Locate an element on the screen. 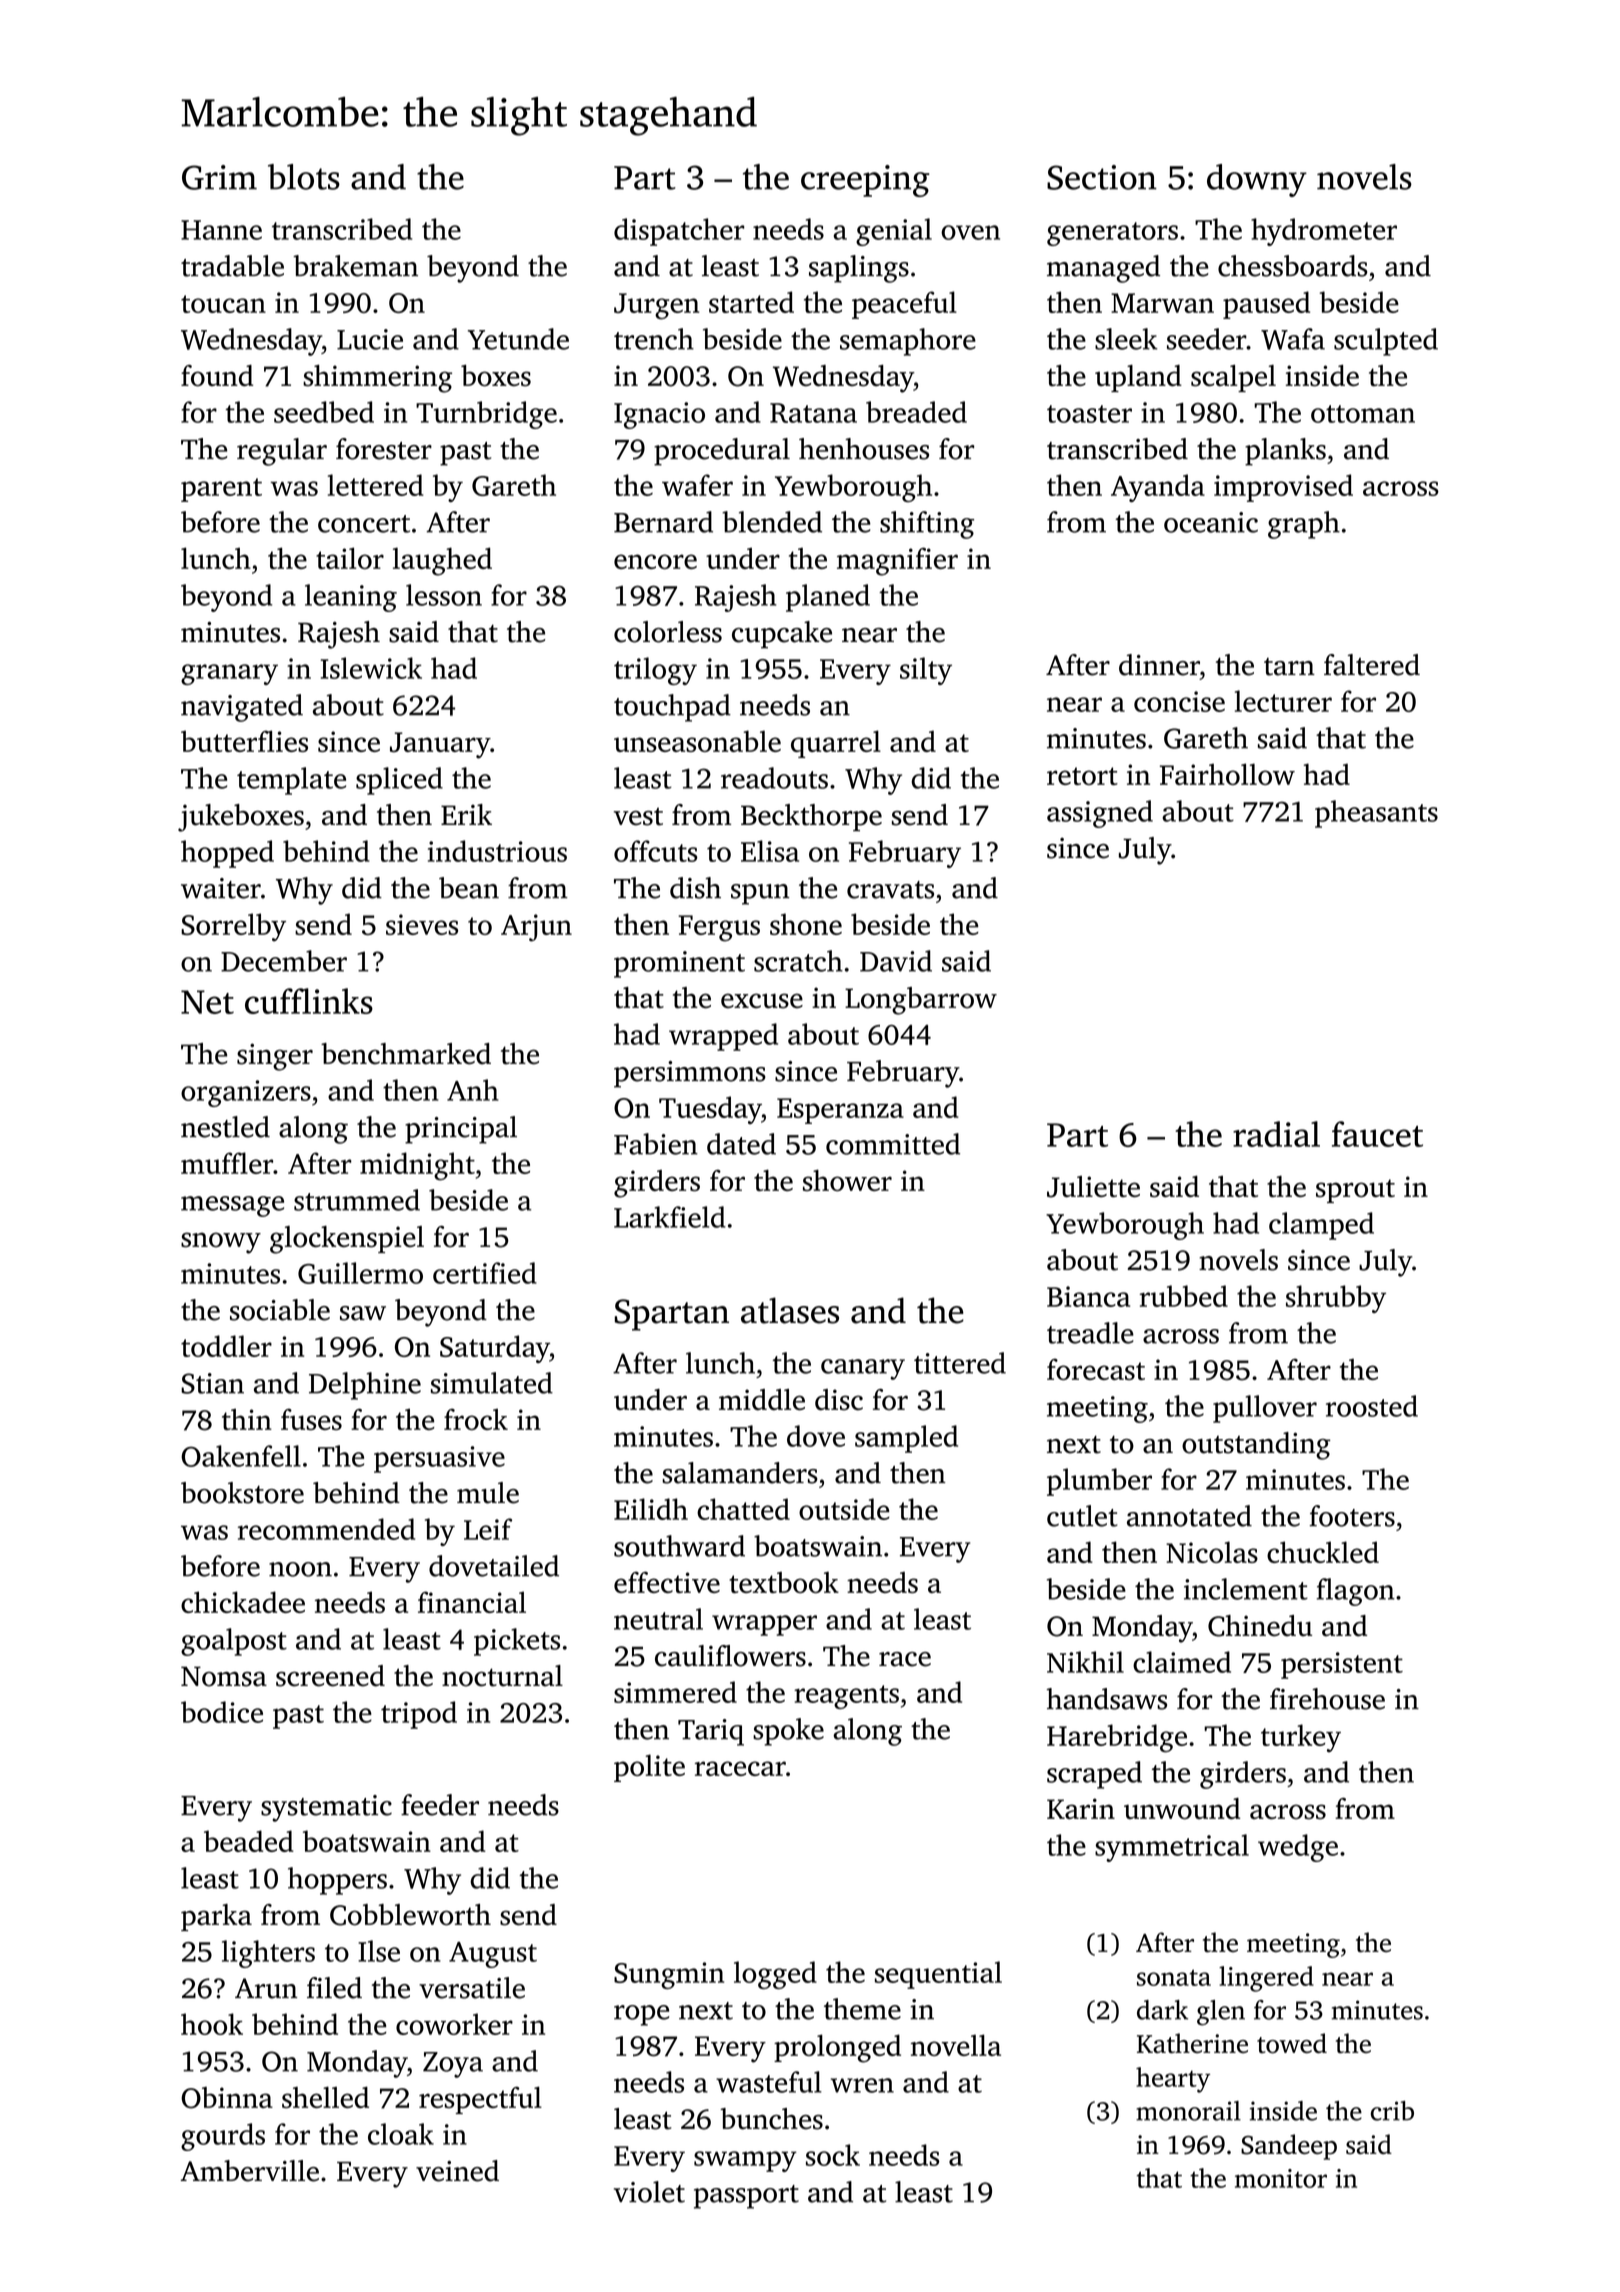 The image size is (1620, 2292). shimmering is located at coordinates (377, 379).
